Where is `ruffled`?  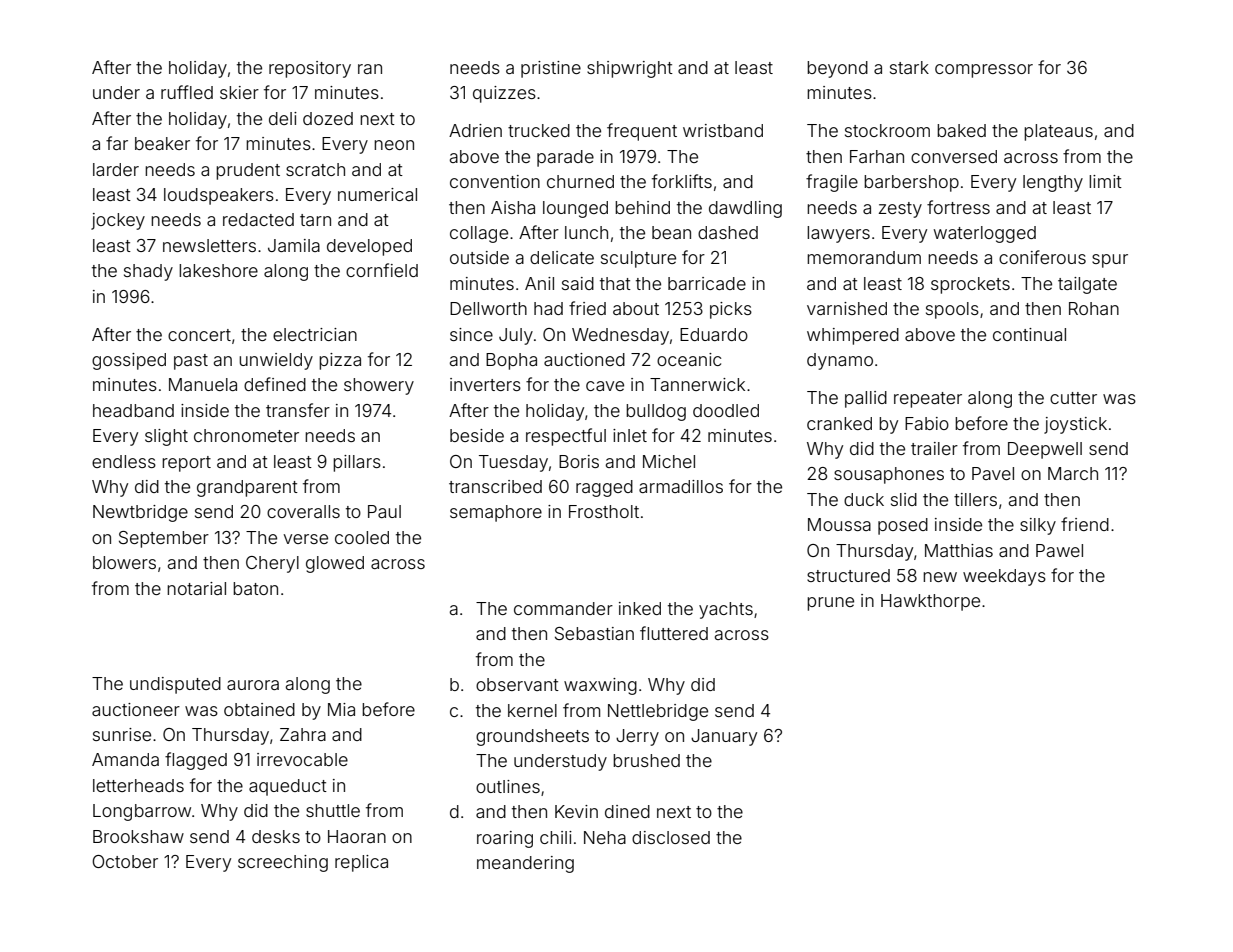 ruffled is located at coordinates (187, 92).
